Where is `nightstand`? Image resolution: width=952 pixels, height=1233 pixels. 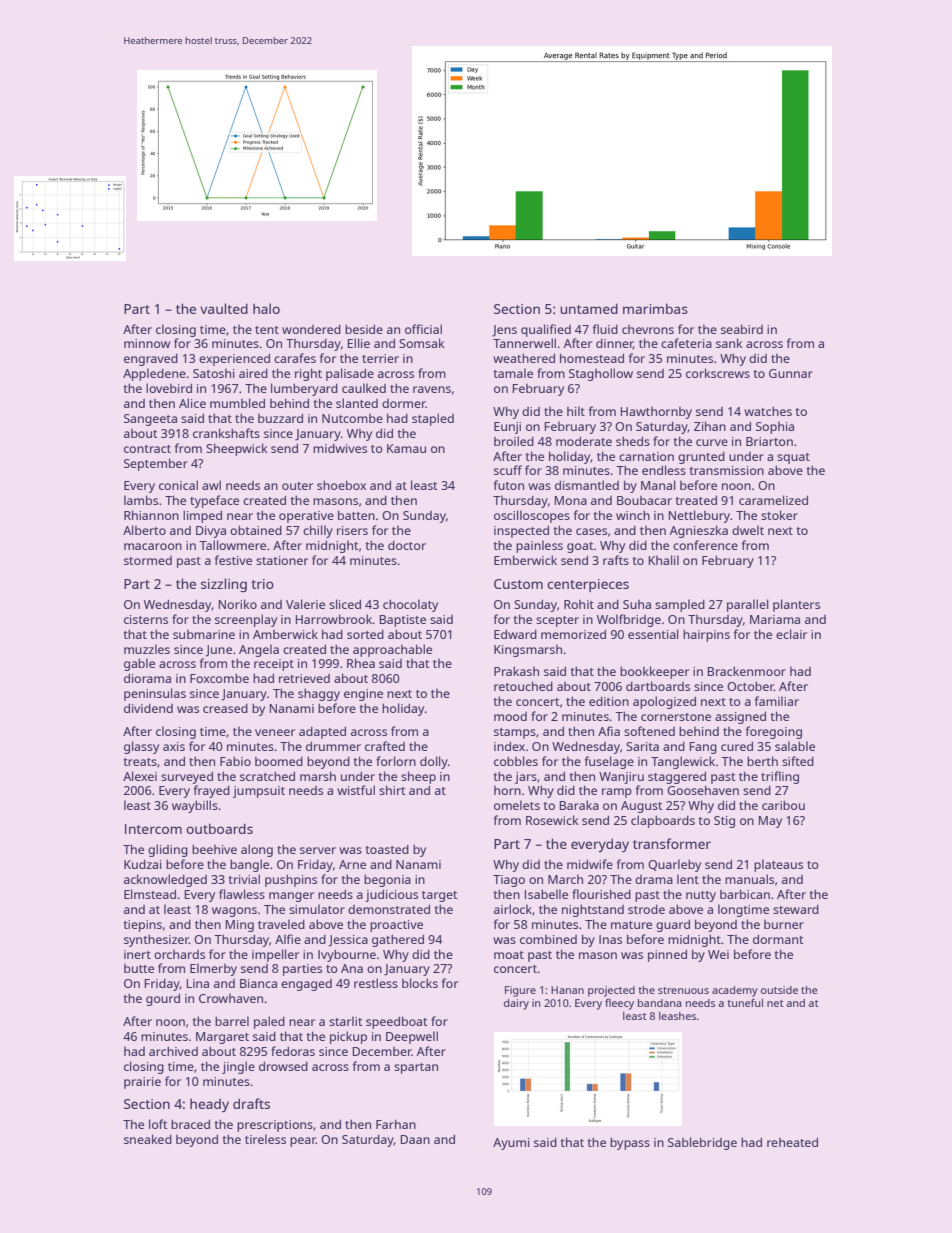
nightstand is located at coordinates (593, 910).
